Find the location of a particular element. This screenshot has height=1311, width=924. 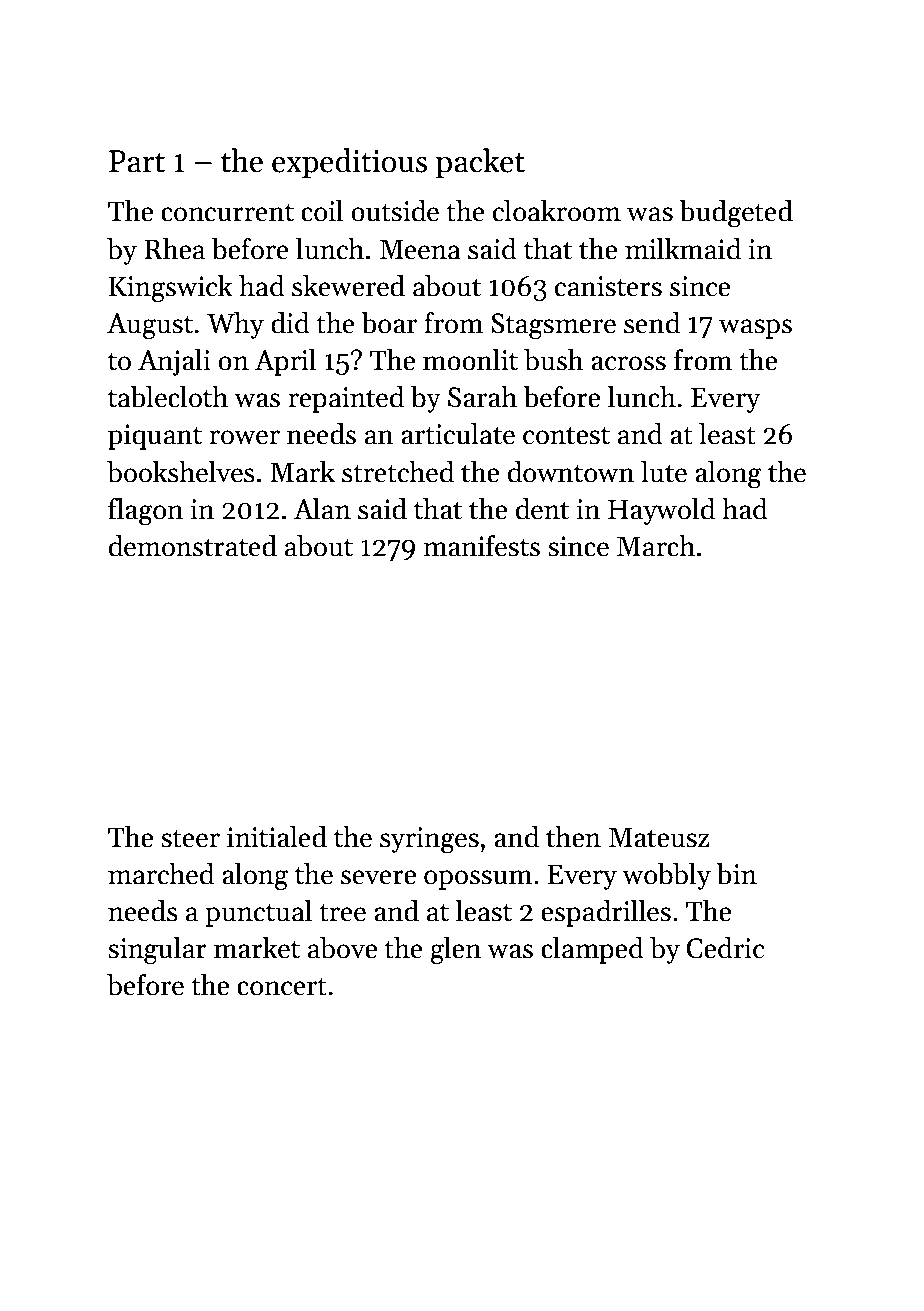

across is located at coordinates (628, 363).
